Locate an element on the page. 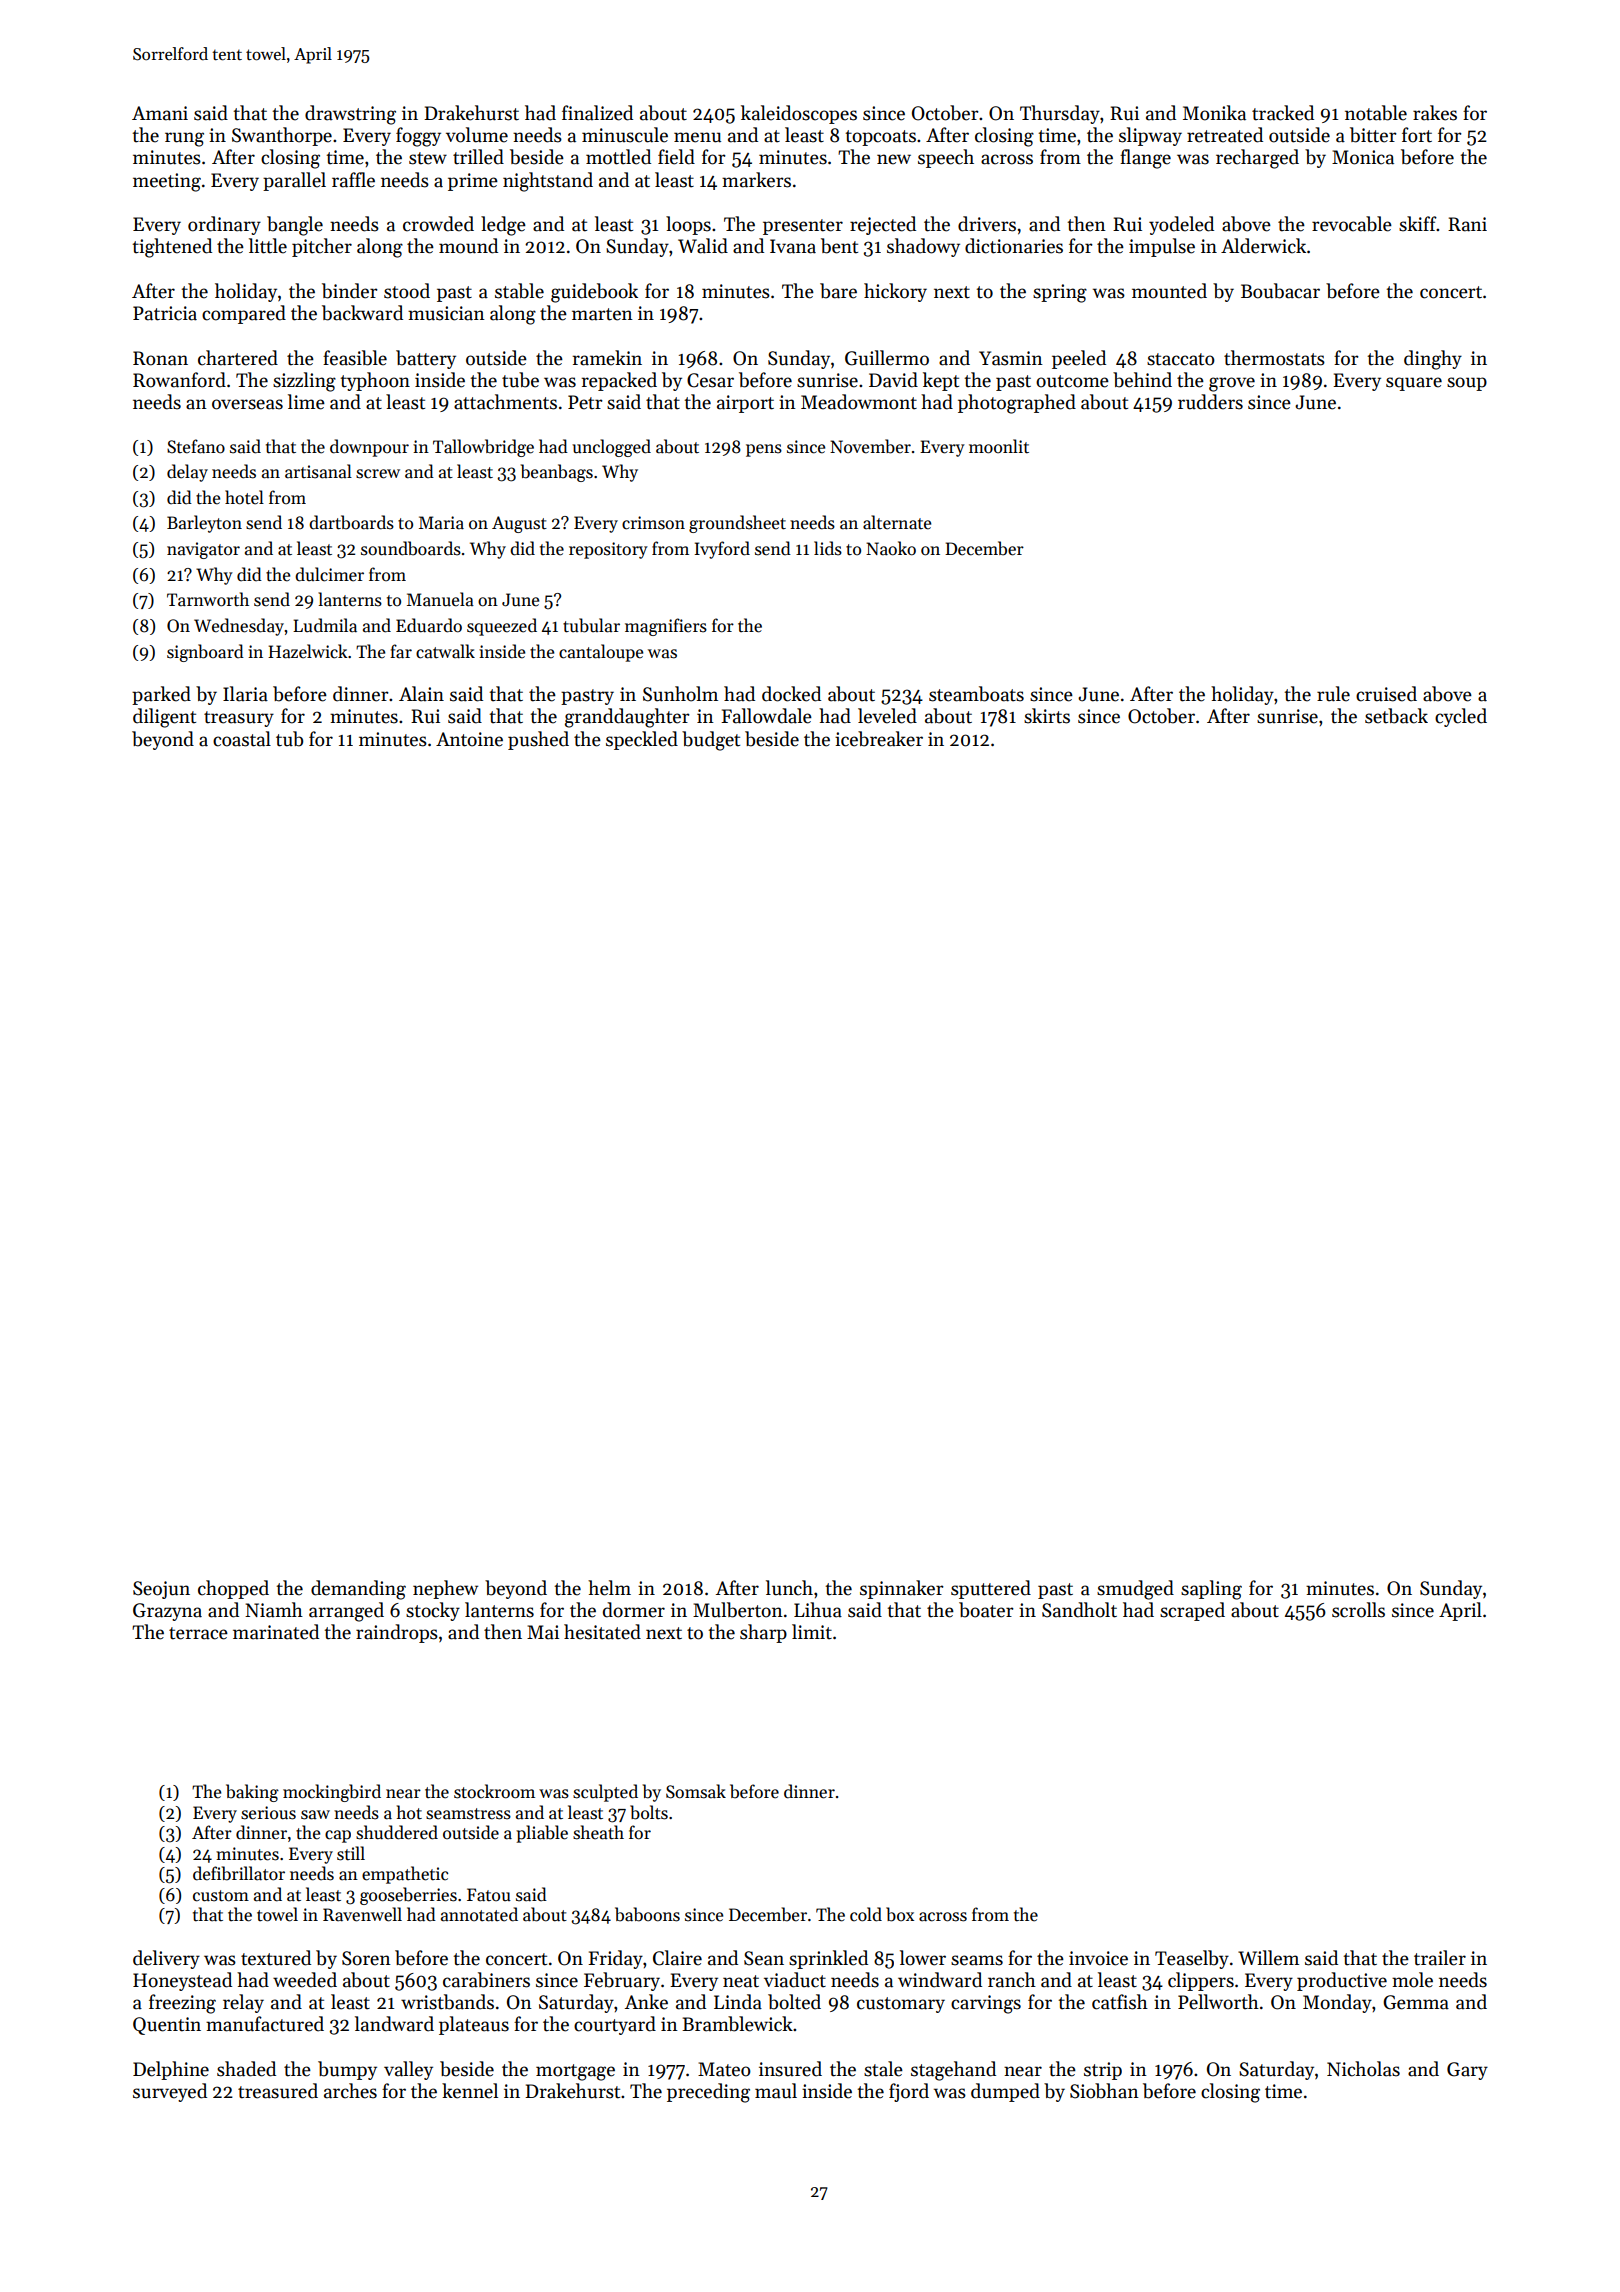  drawstring is located at coordinates (350, 115).
